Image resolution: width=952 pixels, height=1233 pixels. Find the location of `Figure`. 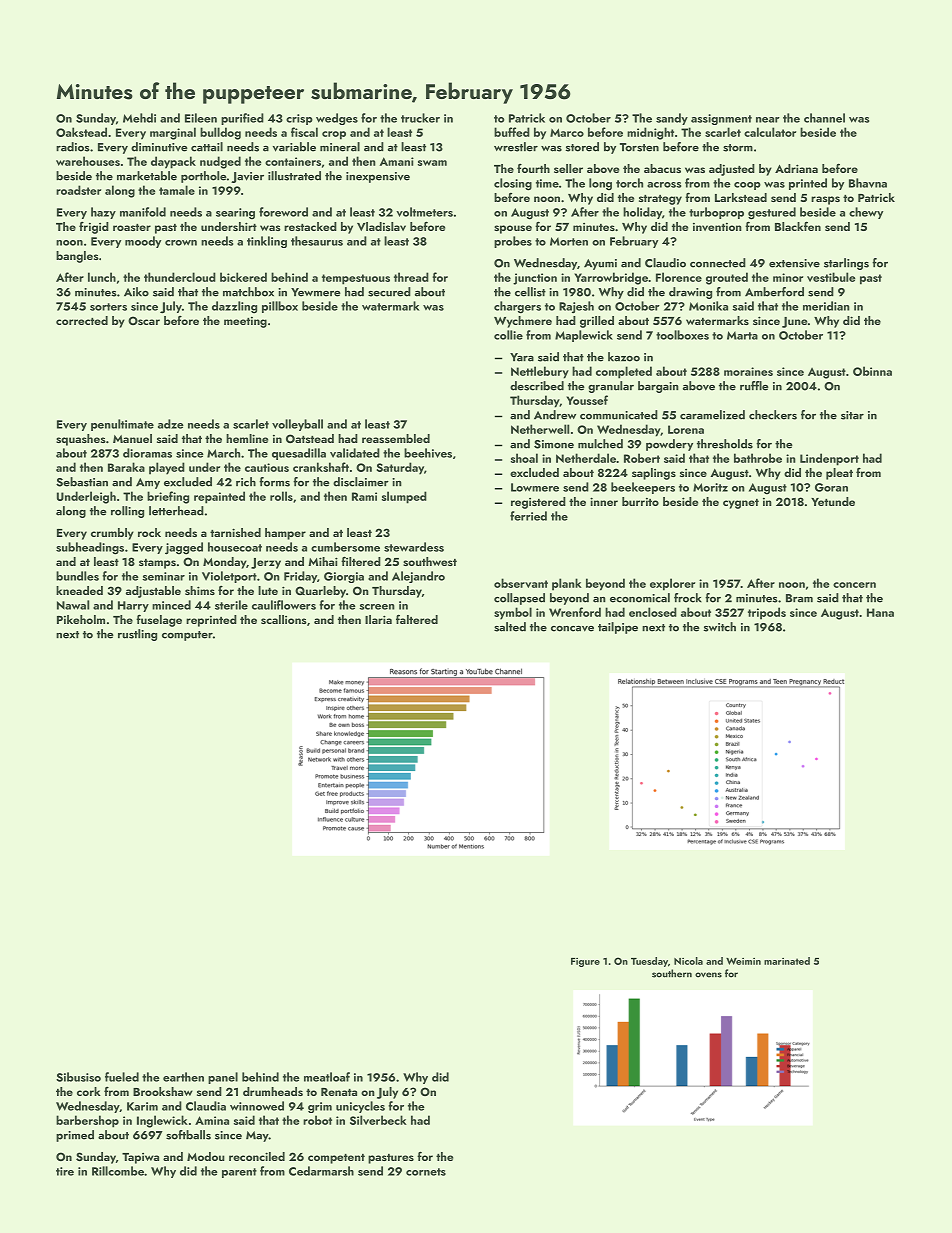

Figure is located at coordinates (585, 962).
